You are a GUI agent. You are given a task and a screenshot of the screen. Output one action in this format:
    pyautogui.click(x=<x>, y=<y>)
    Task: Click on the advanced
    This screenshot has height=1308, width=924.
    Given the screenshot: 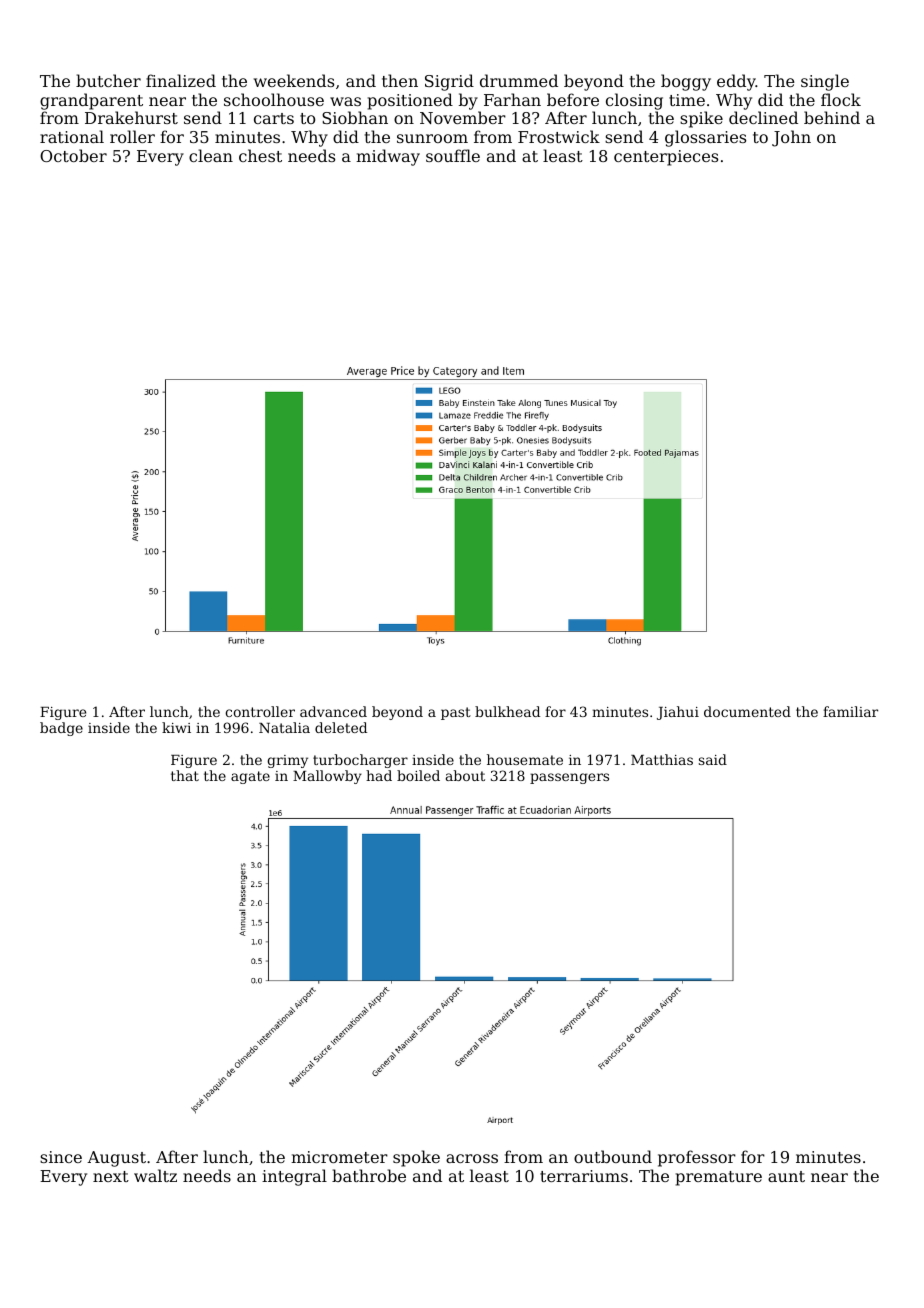 What is the action you would take?
    pyautogui.click(x=333, y=711)
